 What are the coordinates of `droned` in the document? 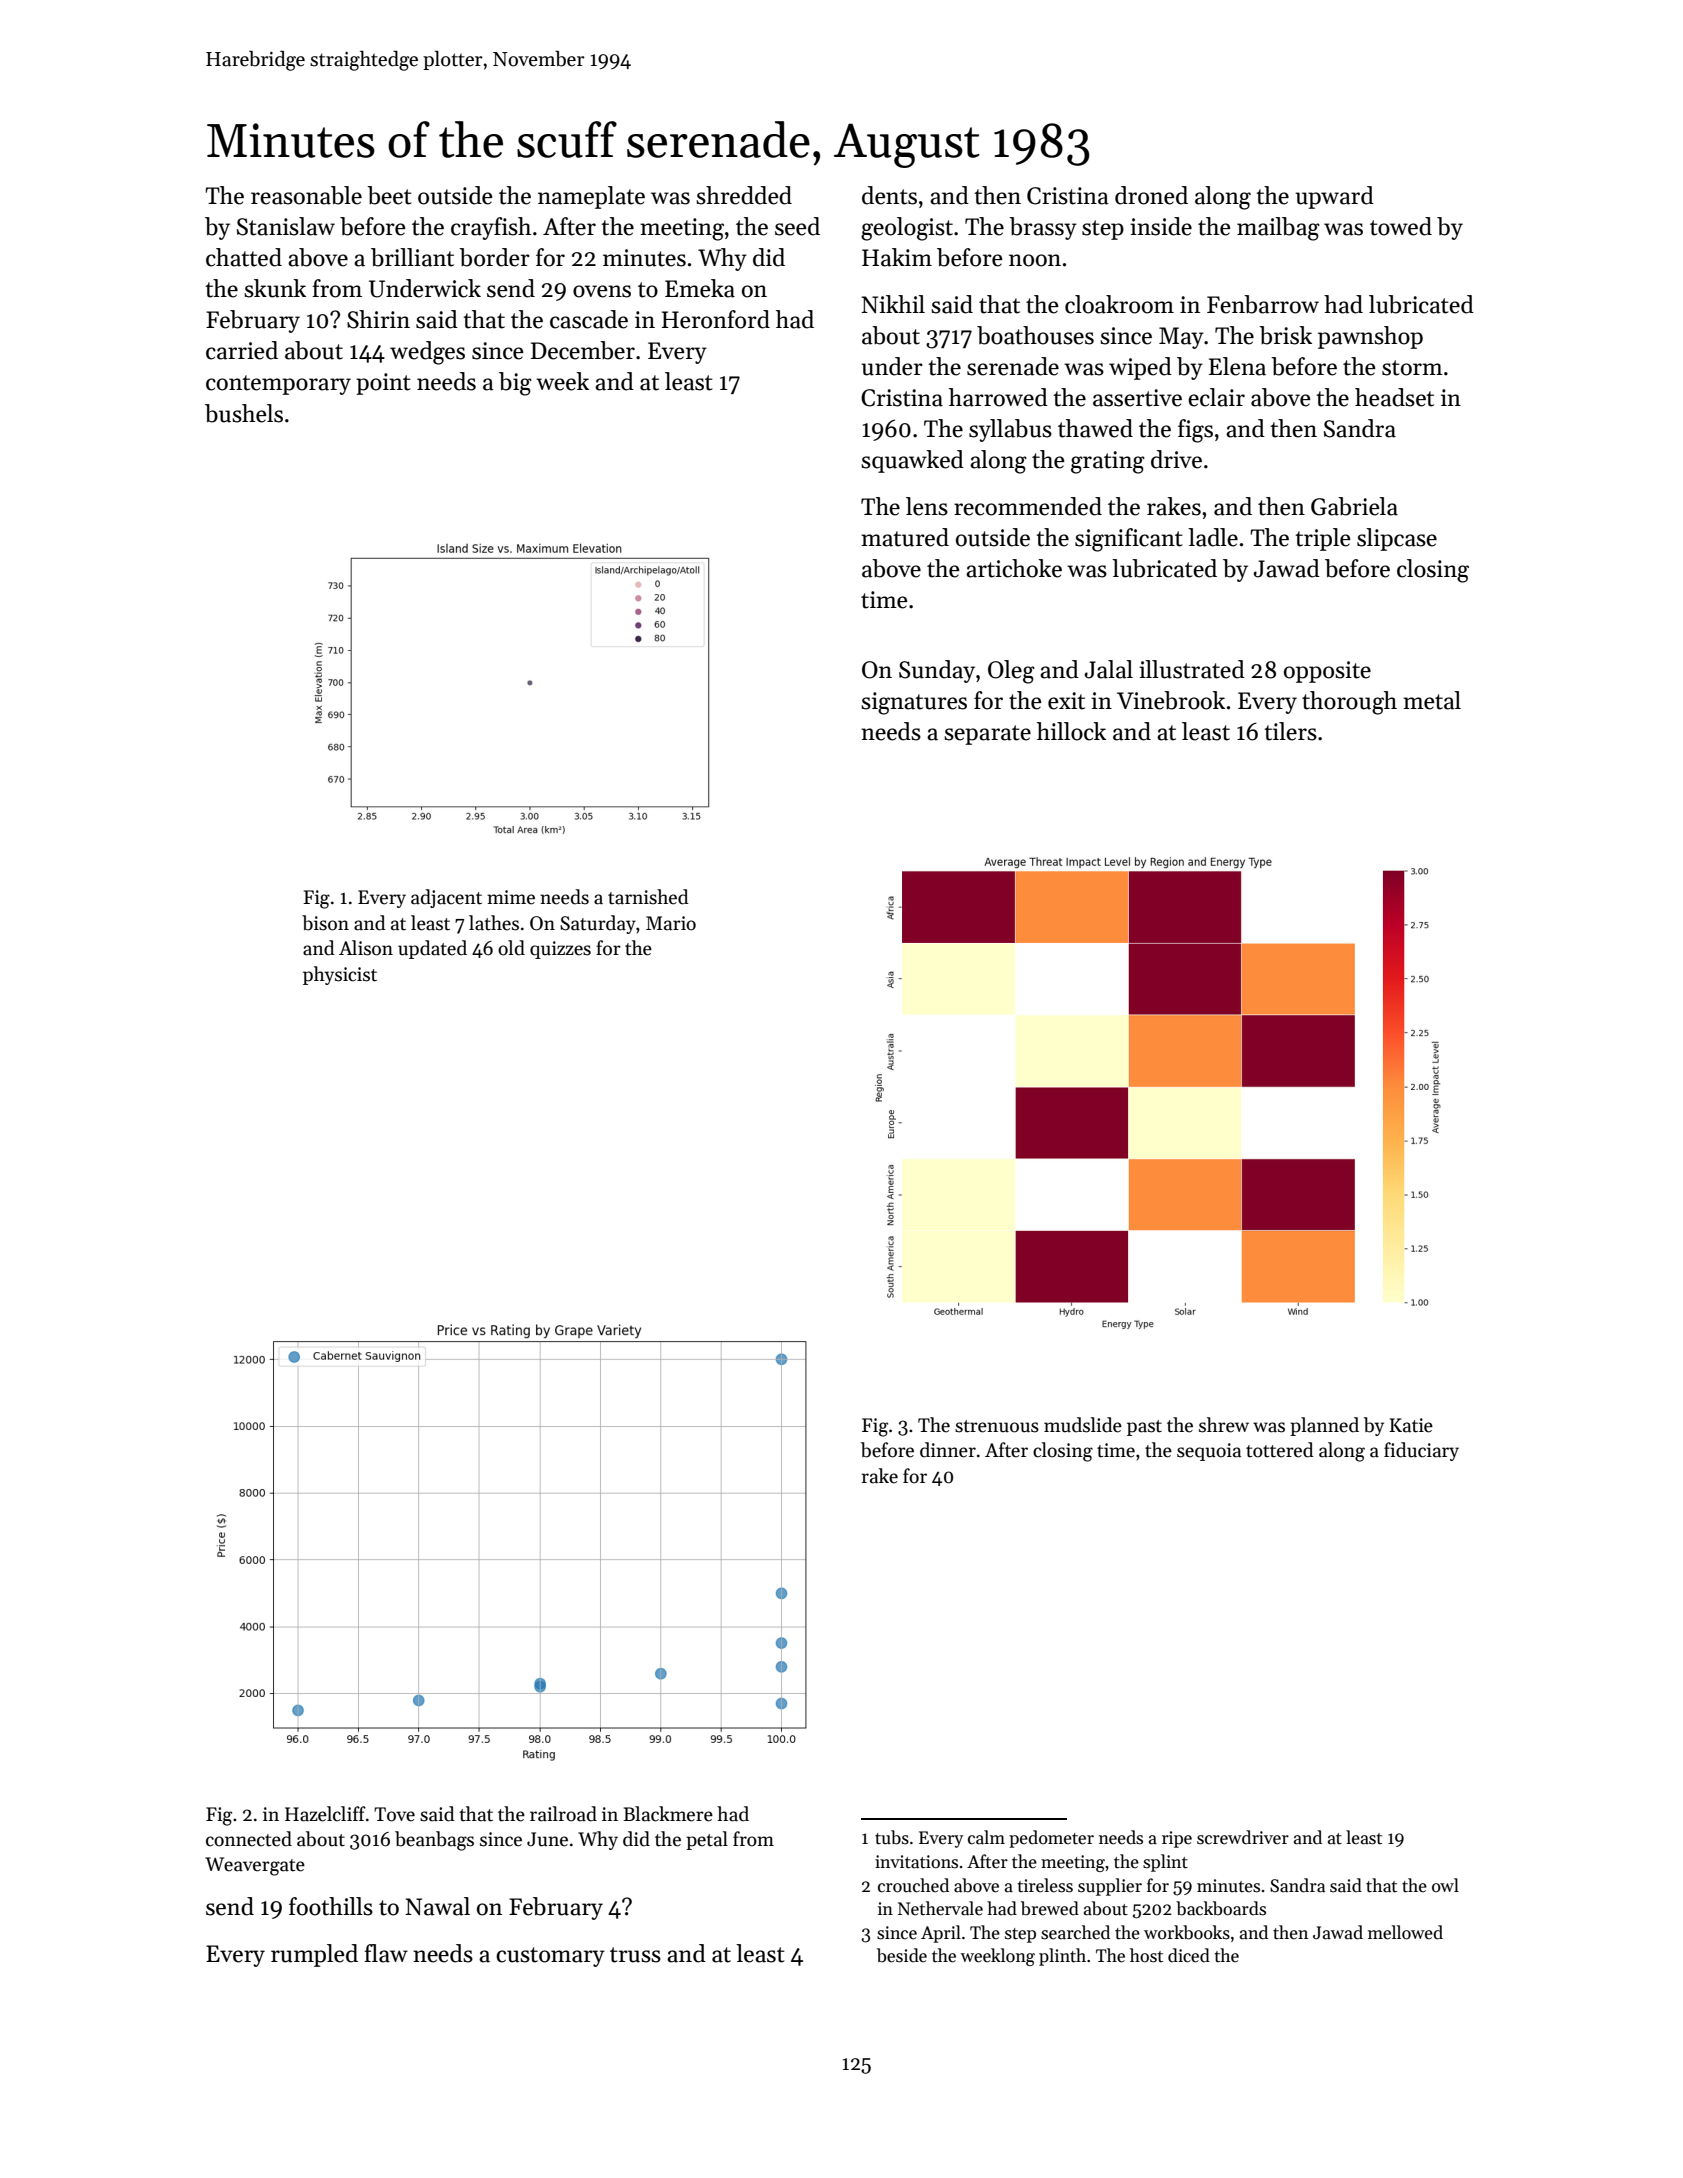 It's located at (1151, 195).
